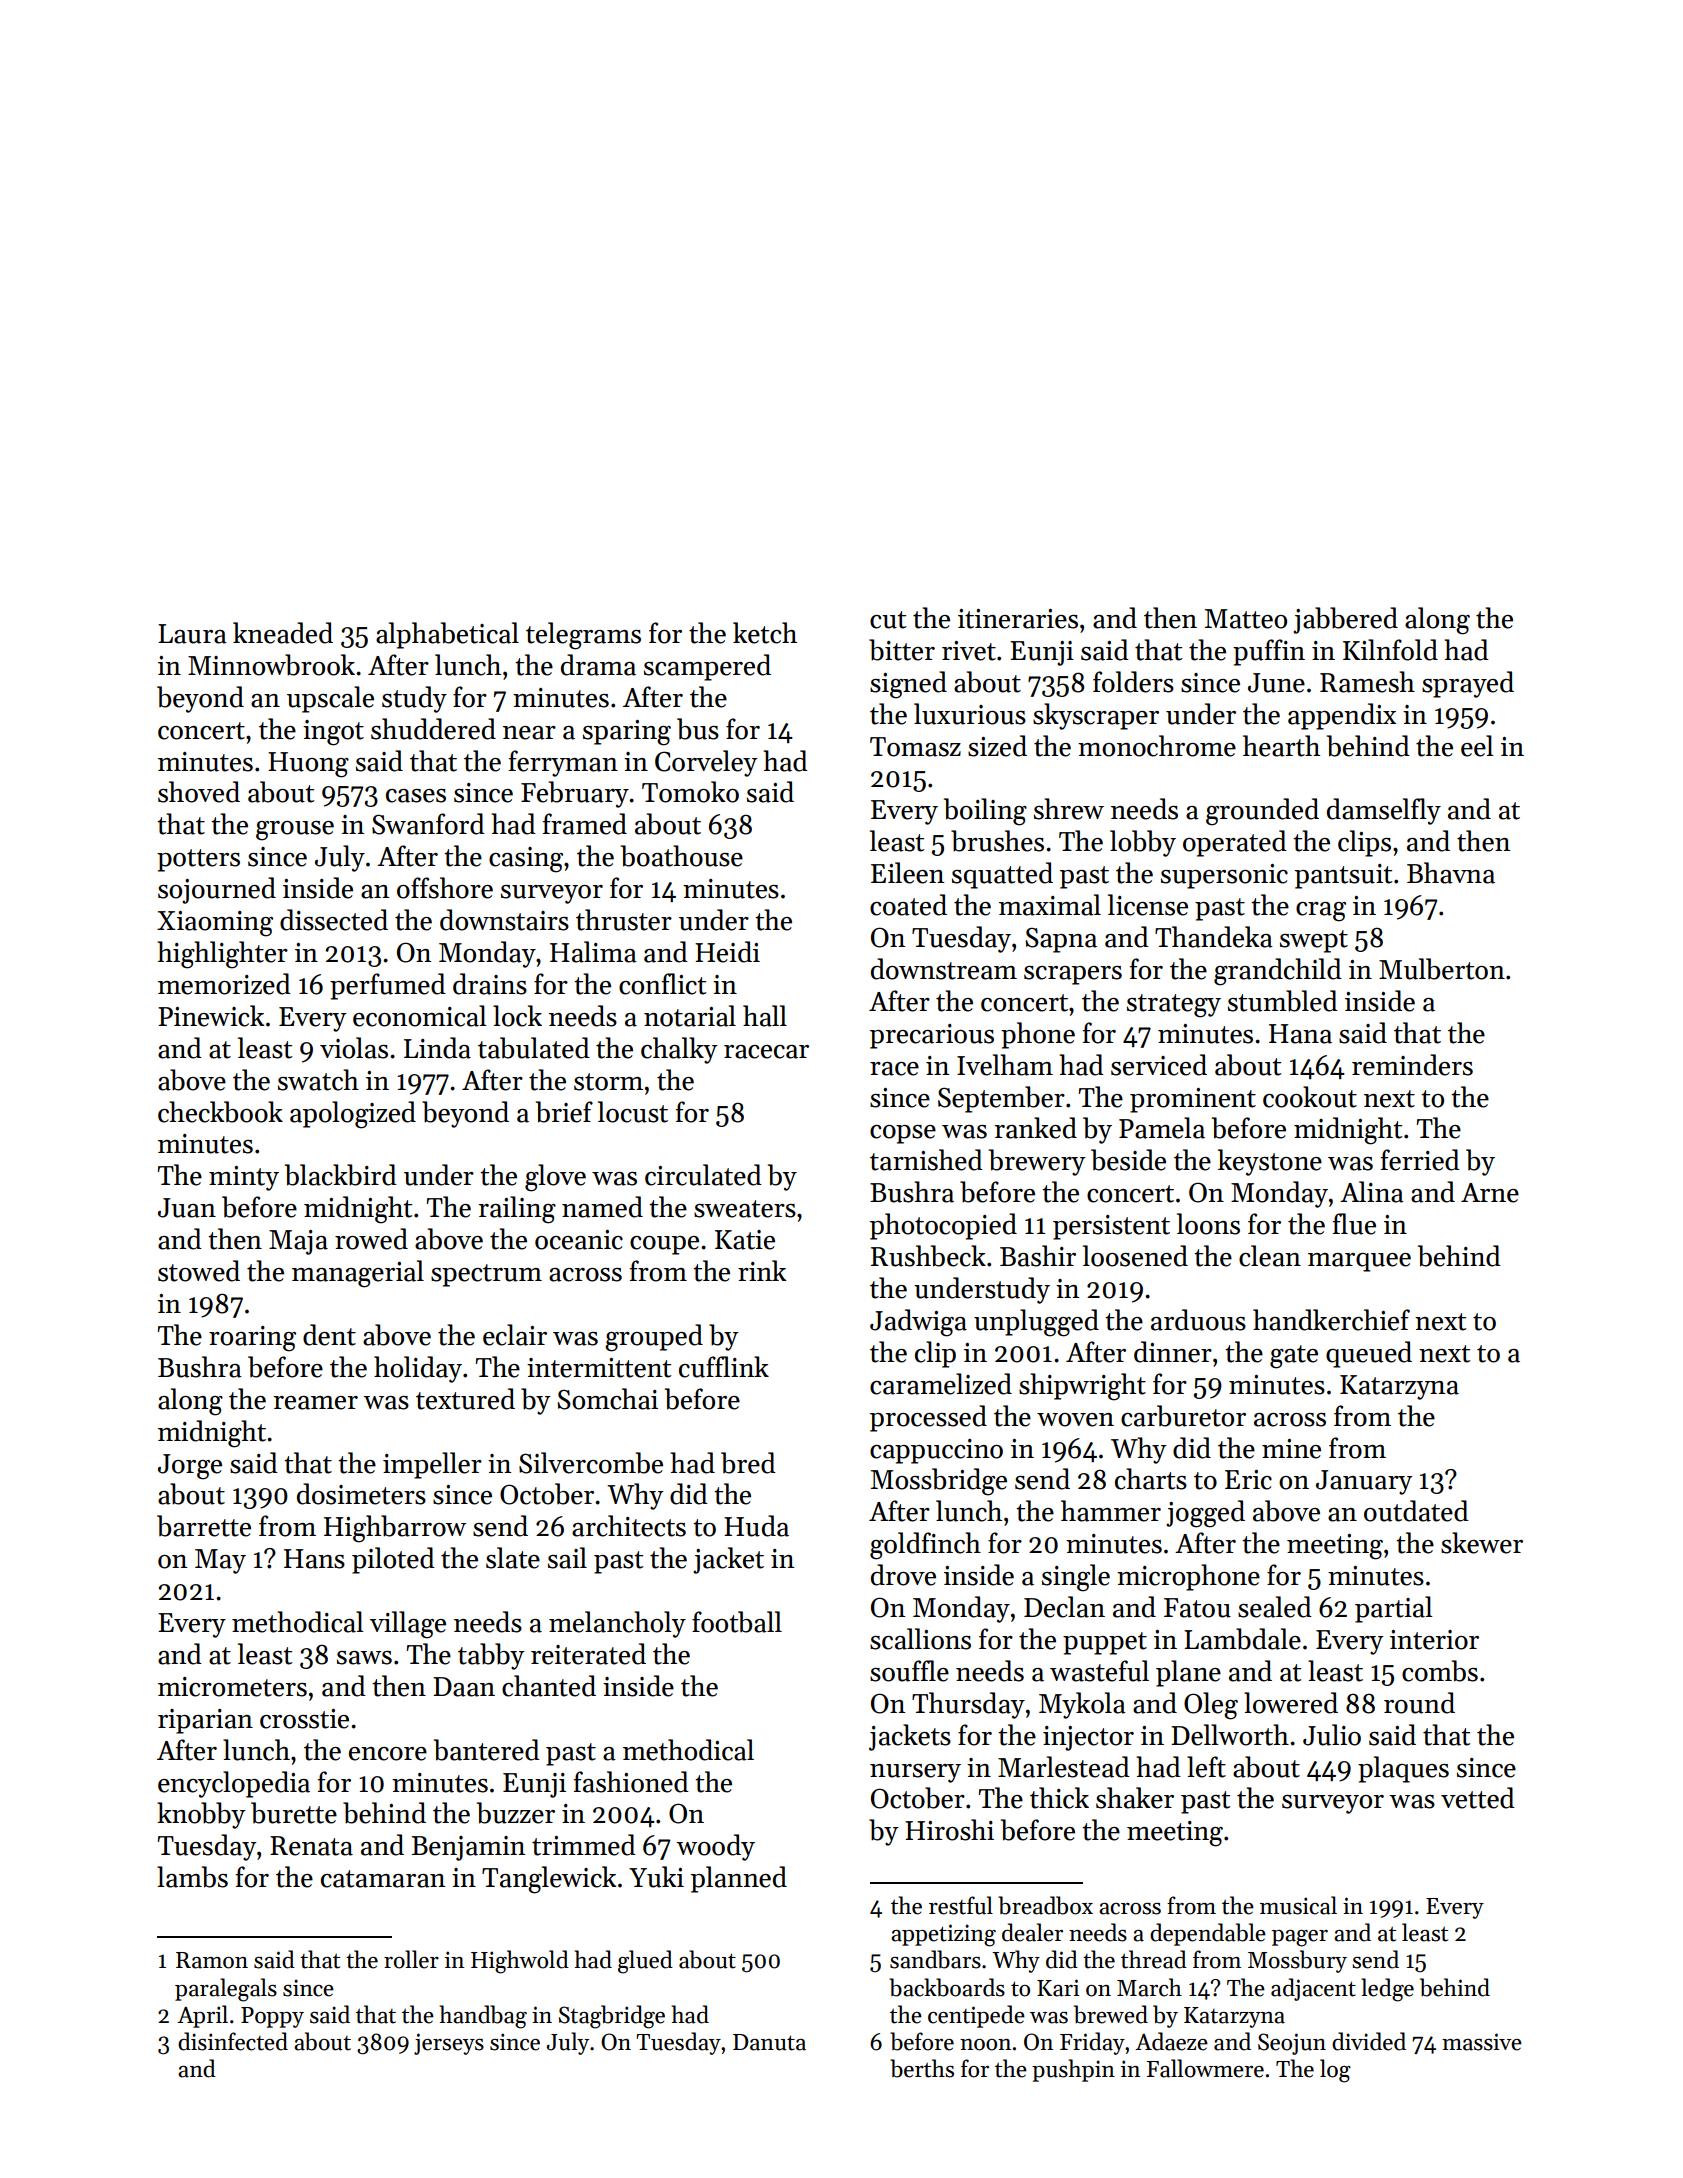 Image resolution: width=1683 pixels, height=2178 pixels. I want to click on Marlestead, so click(1064, 1767).
